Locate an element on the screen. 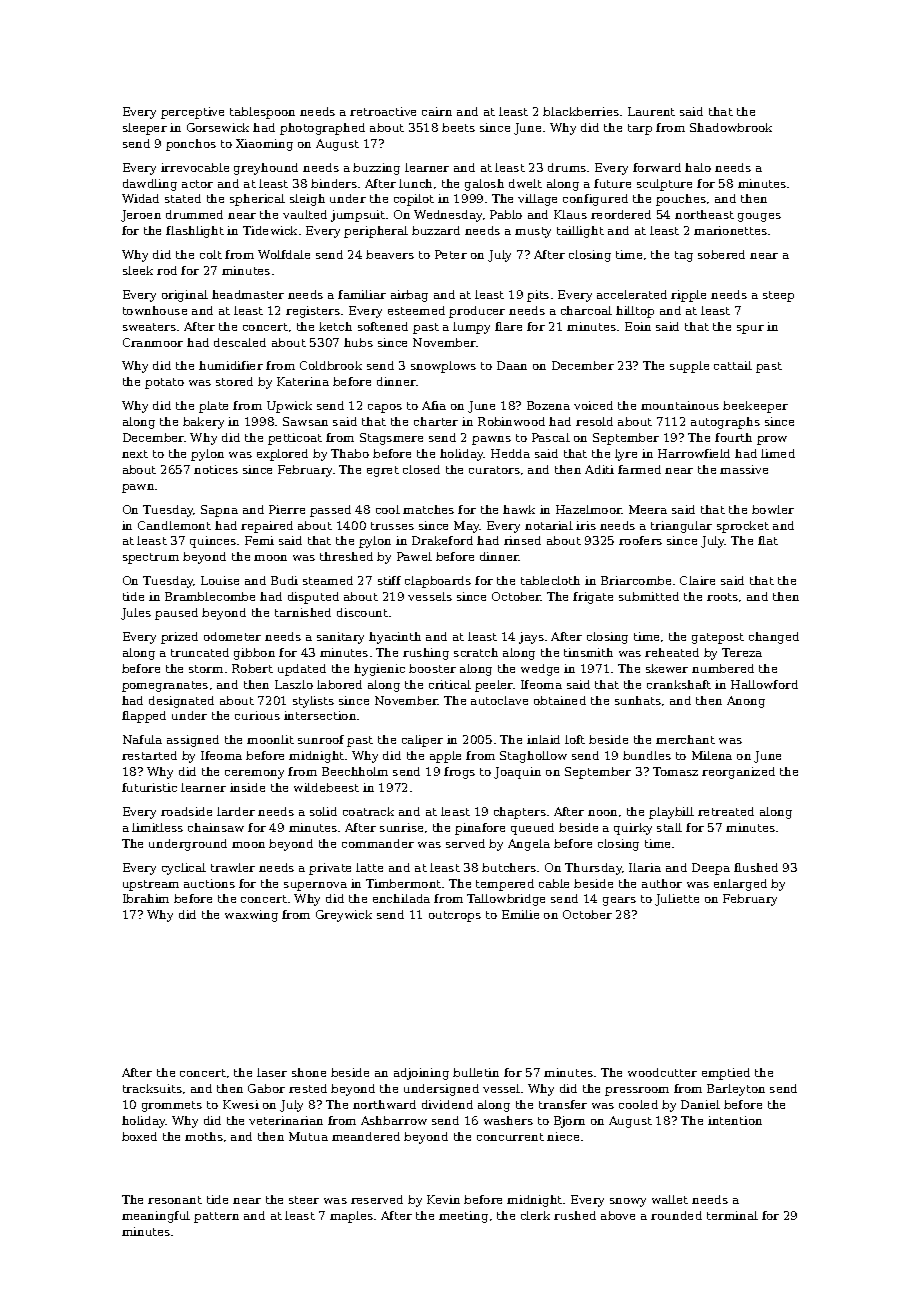 The image size is (924, 1314). limed is located at coordinates (778, 453).
